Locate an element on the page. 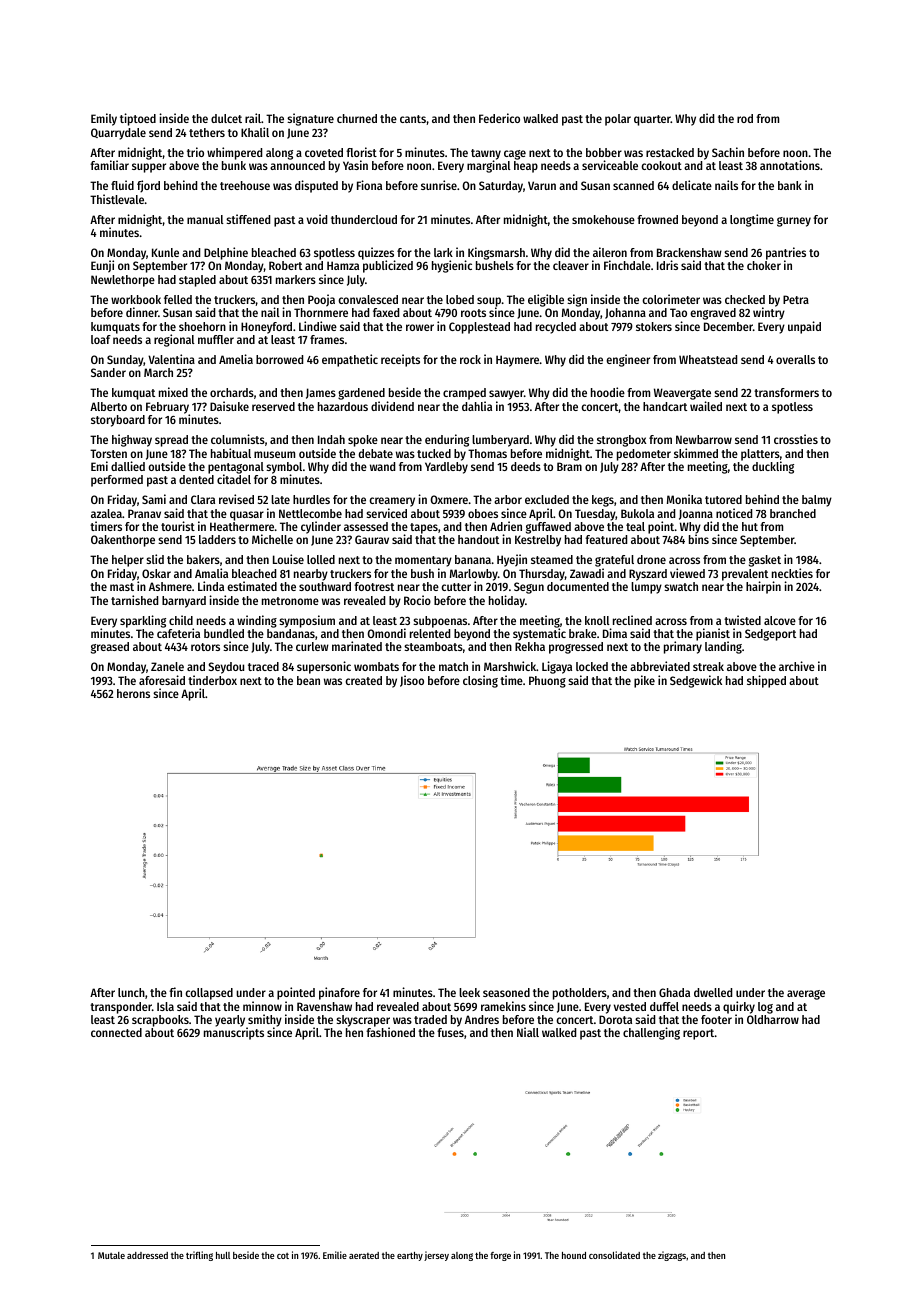 The height and width of the page is (1308, 924). Eunji is located at coordinates (102, 266).
